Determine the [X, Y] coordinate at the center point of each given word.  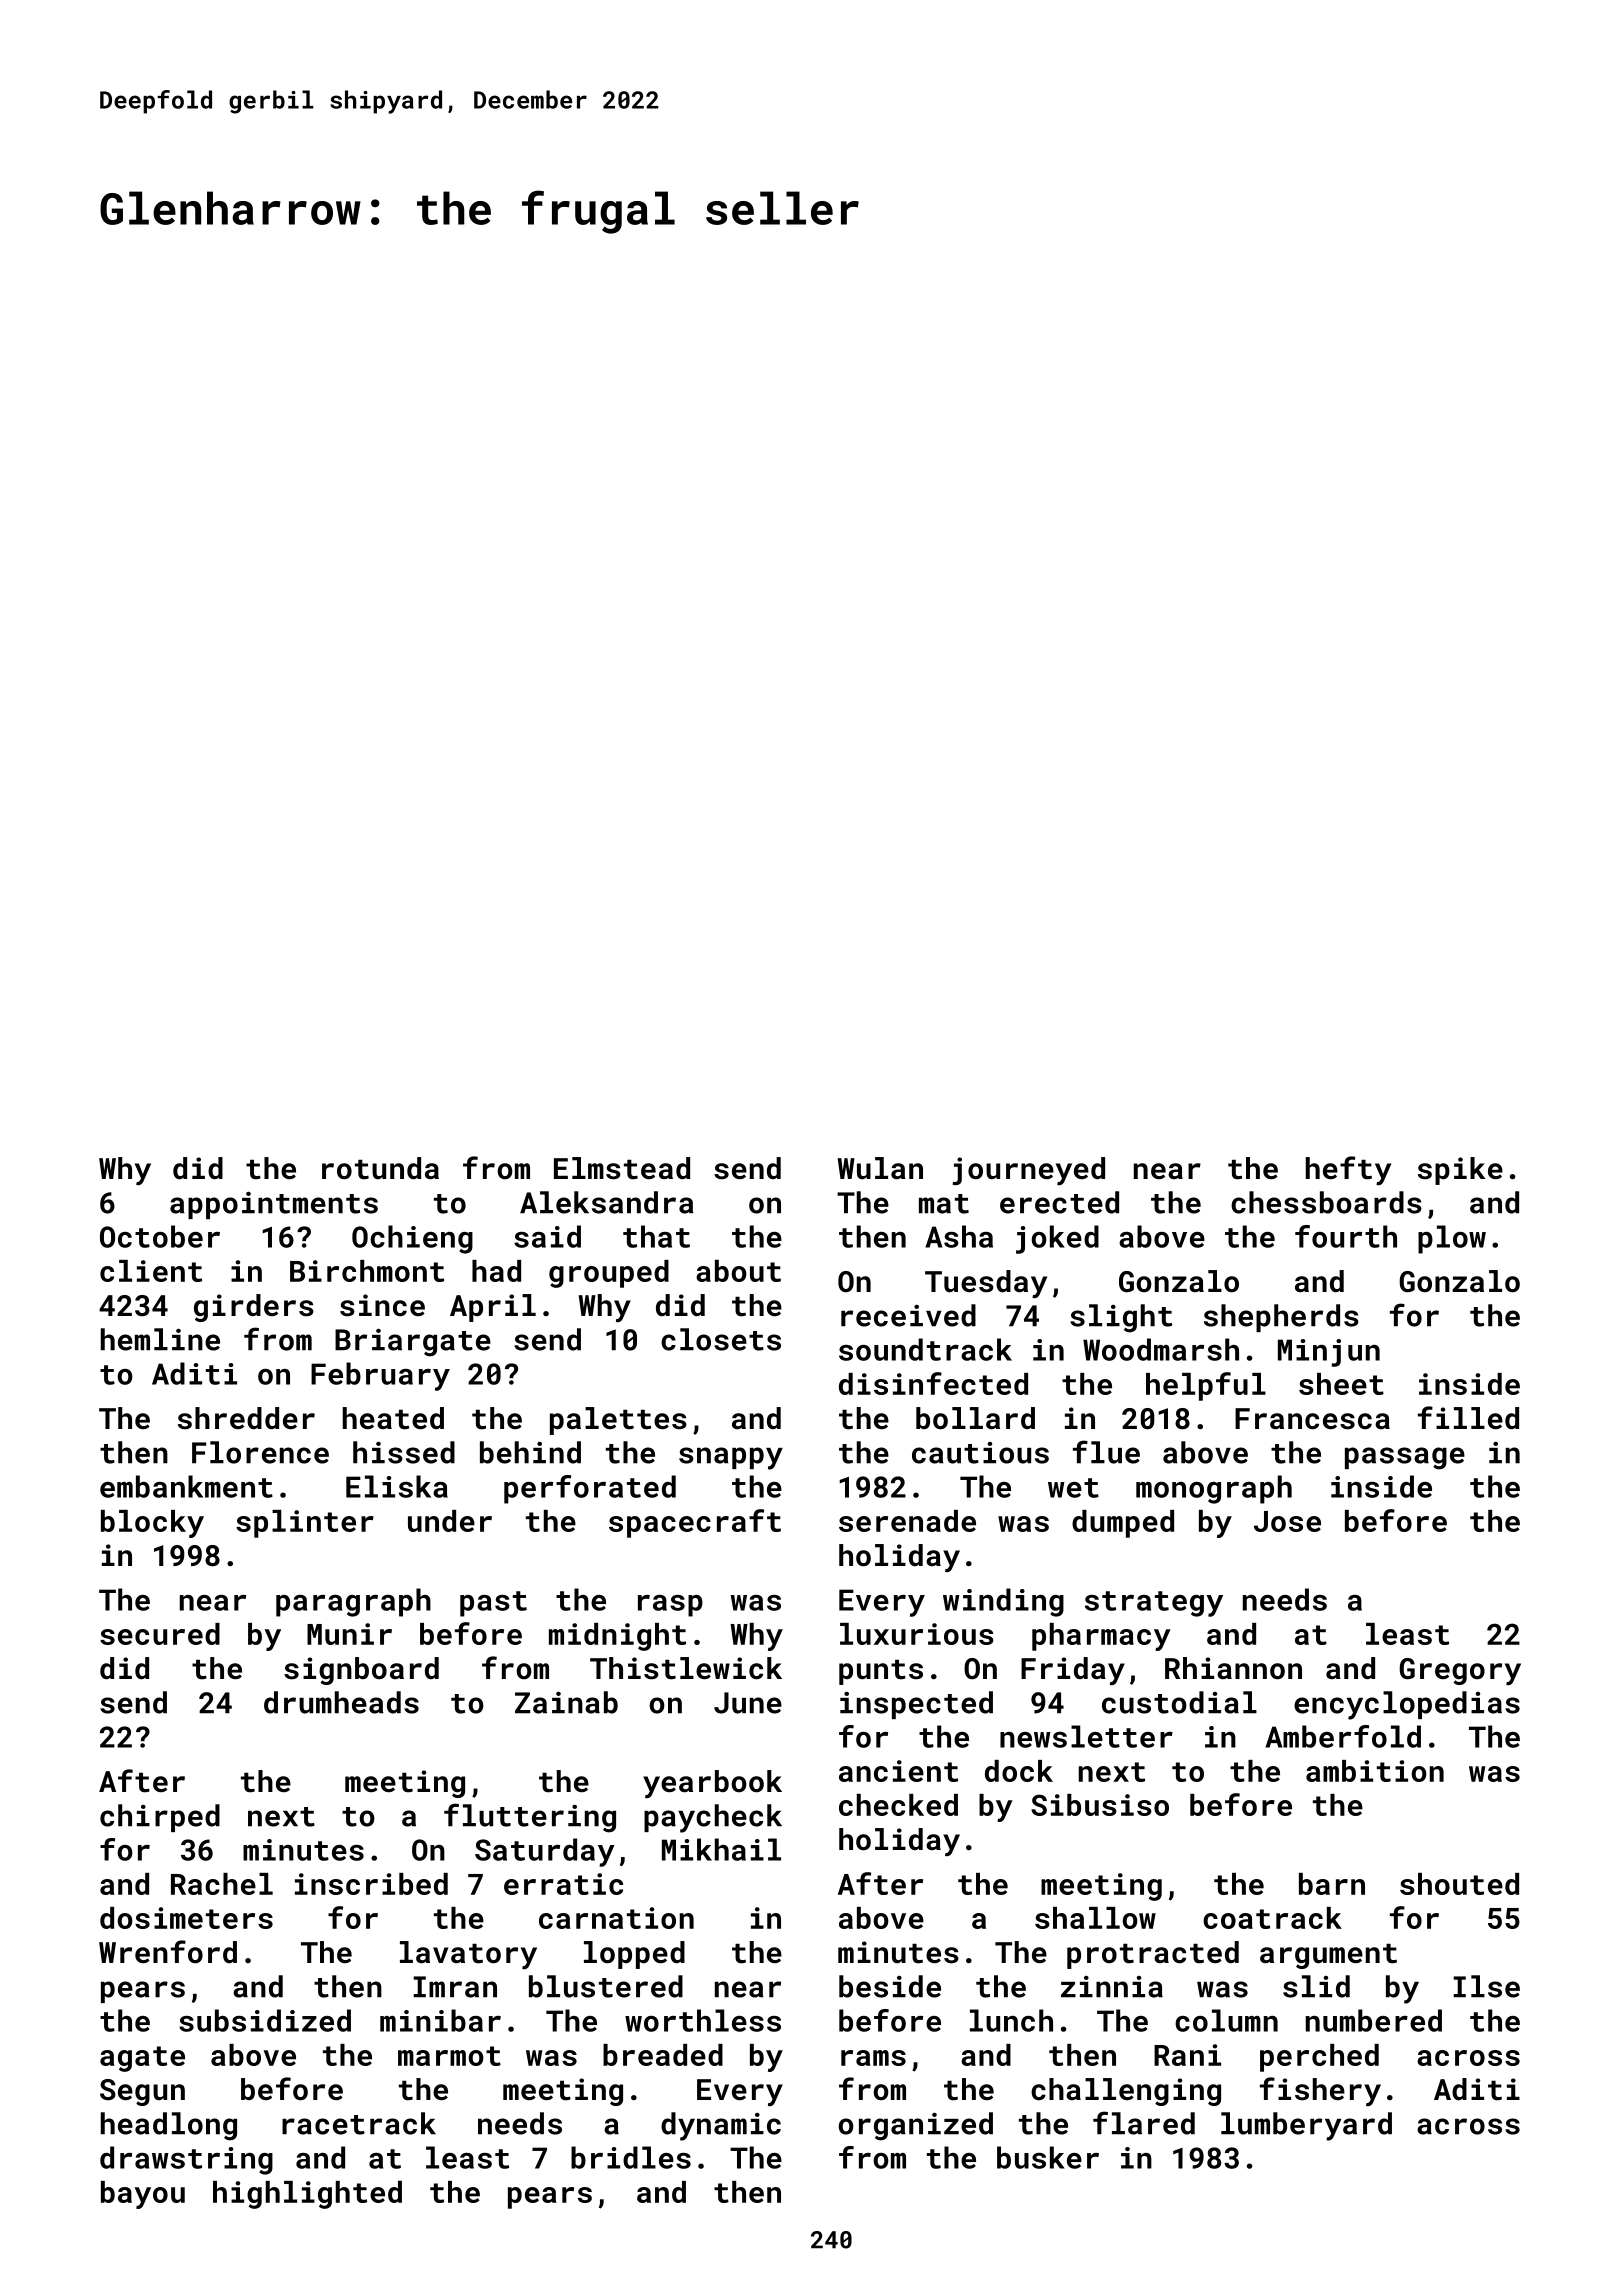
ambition [1375, 1771]
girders [254, 1308]
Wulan [880, 1168]
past [493, 1604]
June [748, 1703]
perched [1319, 2058]
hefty [1348, 1170]
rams [873, 2058]
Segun [142, 2092]
